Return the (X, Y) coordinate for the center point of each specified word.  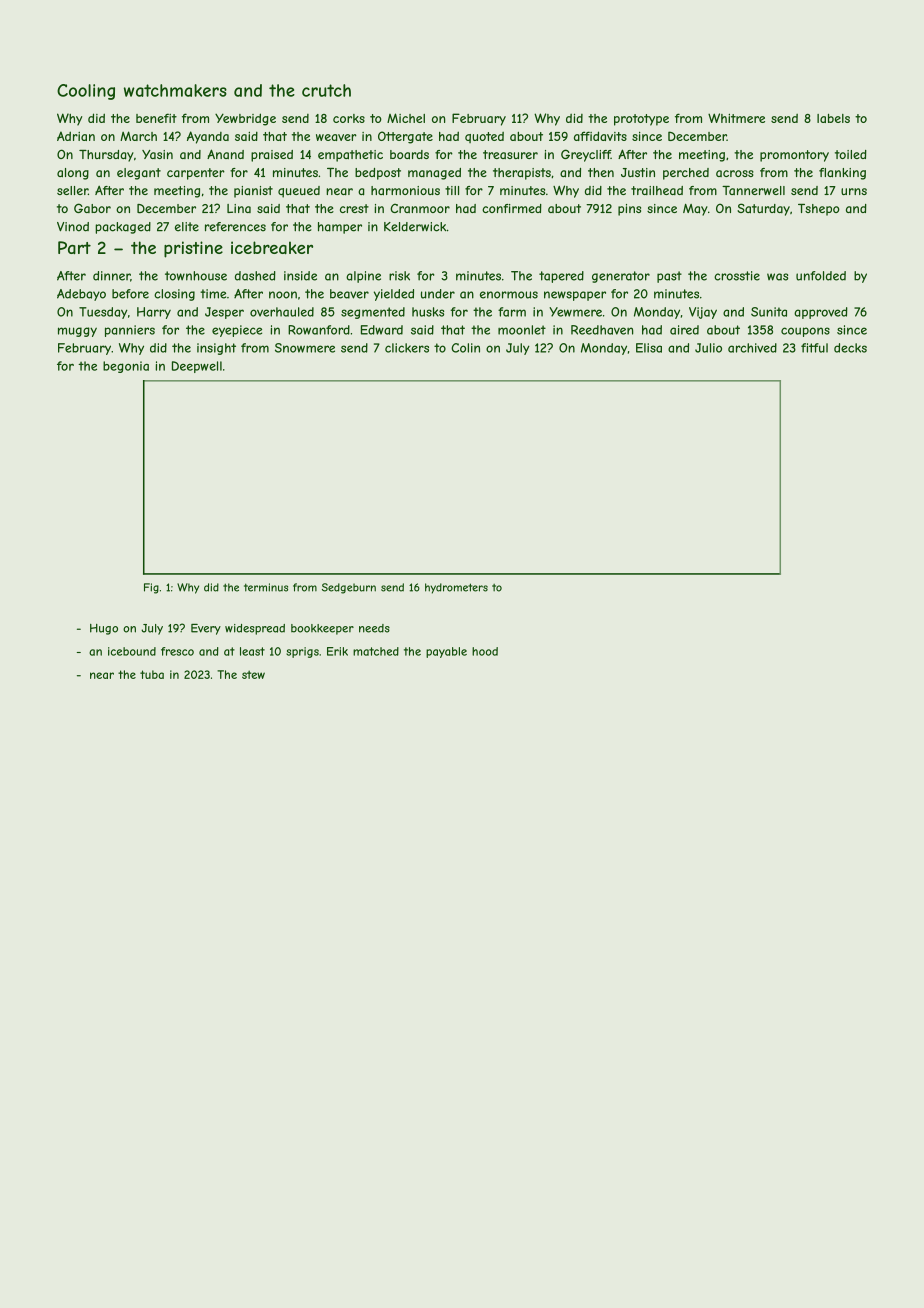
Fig (151, 588)
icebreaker (272, 247)
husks (428, 312)
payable (446, 652)
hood (485, 651)
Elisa (649, 348)
